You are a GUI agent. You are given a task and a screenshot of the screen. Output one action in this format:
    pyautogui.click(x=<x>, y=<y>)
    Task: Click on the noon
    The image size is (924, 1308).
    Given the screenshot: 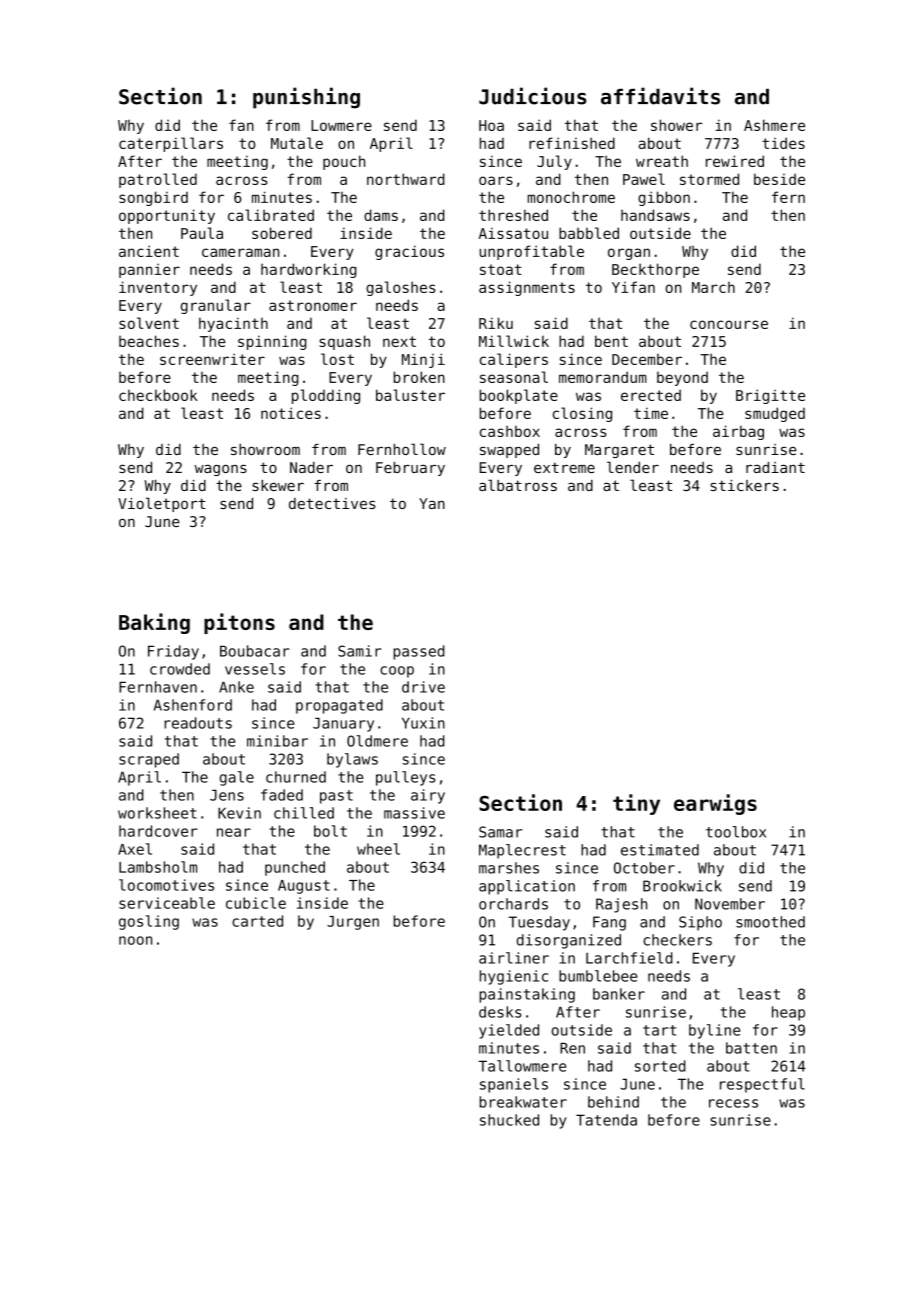 What is the action you would take?
    pyautogui.click(x=135, y=940)
